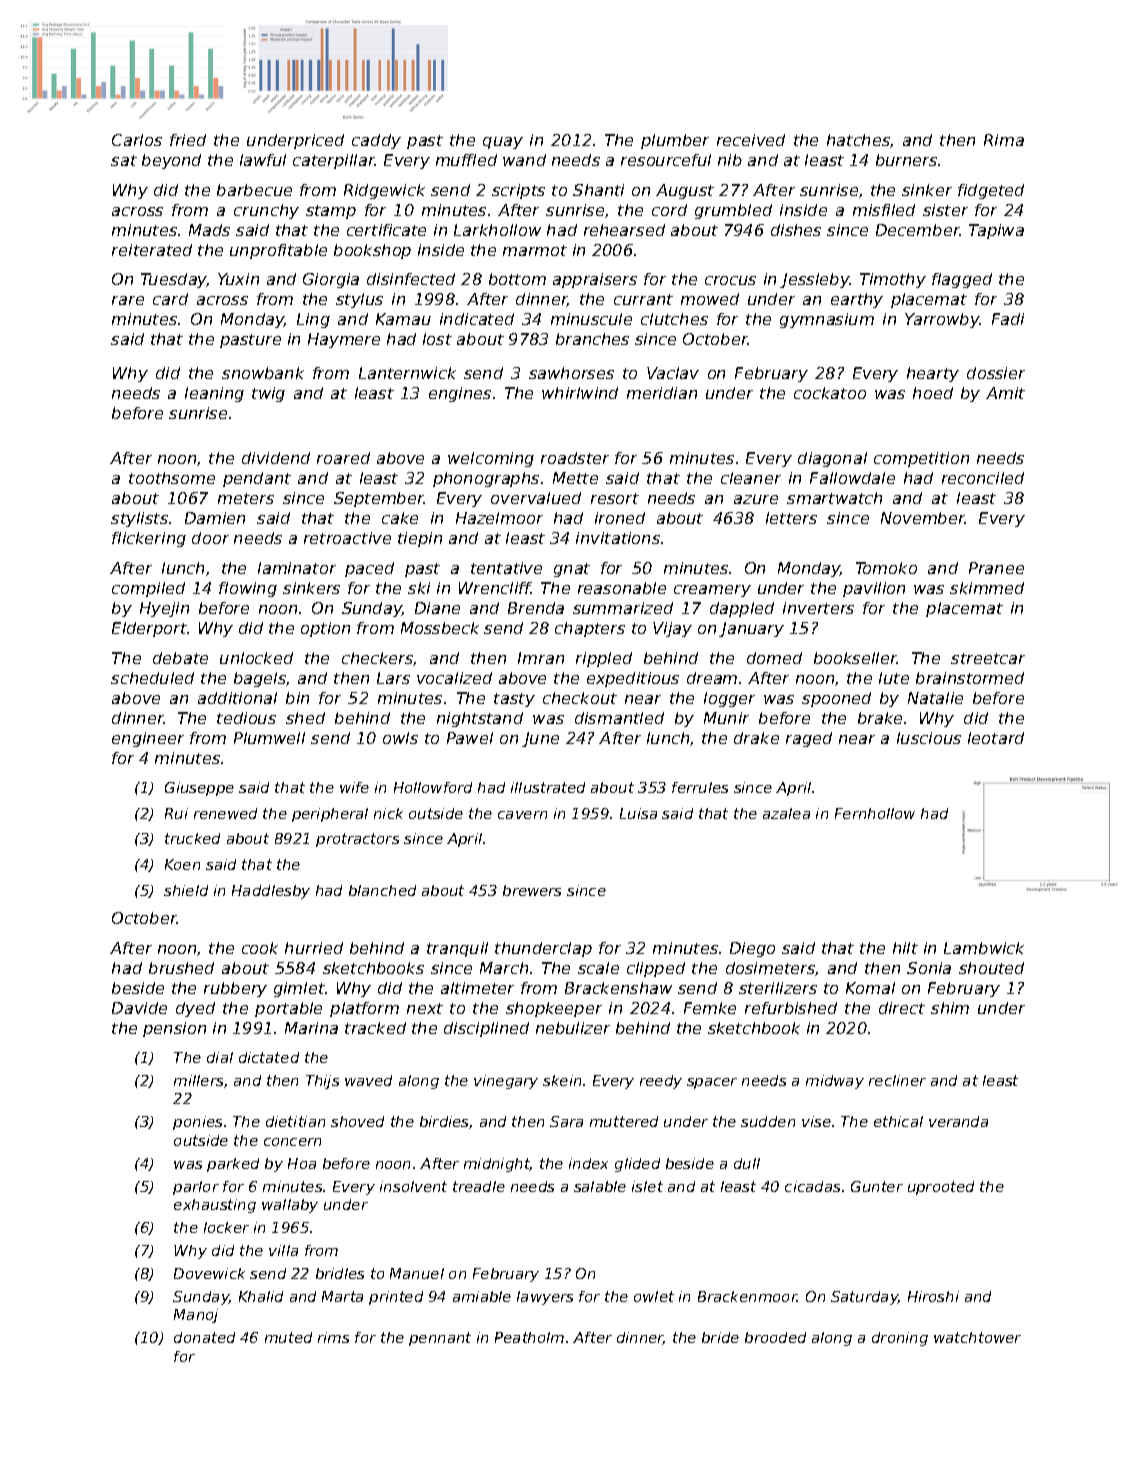  I want to click on droning, so click(900, 1339).
